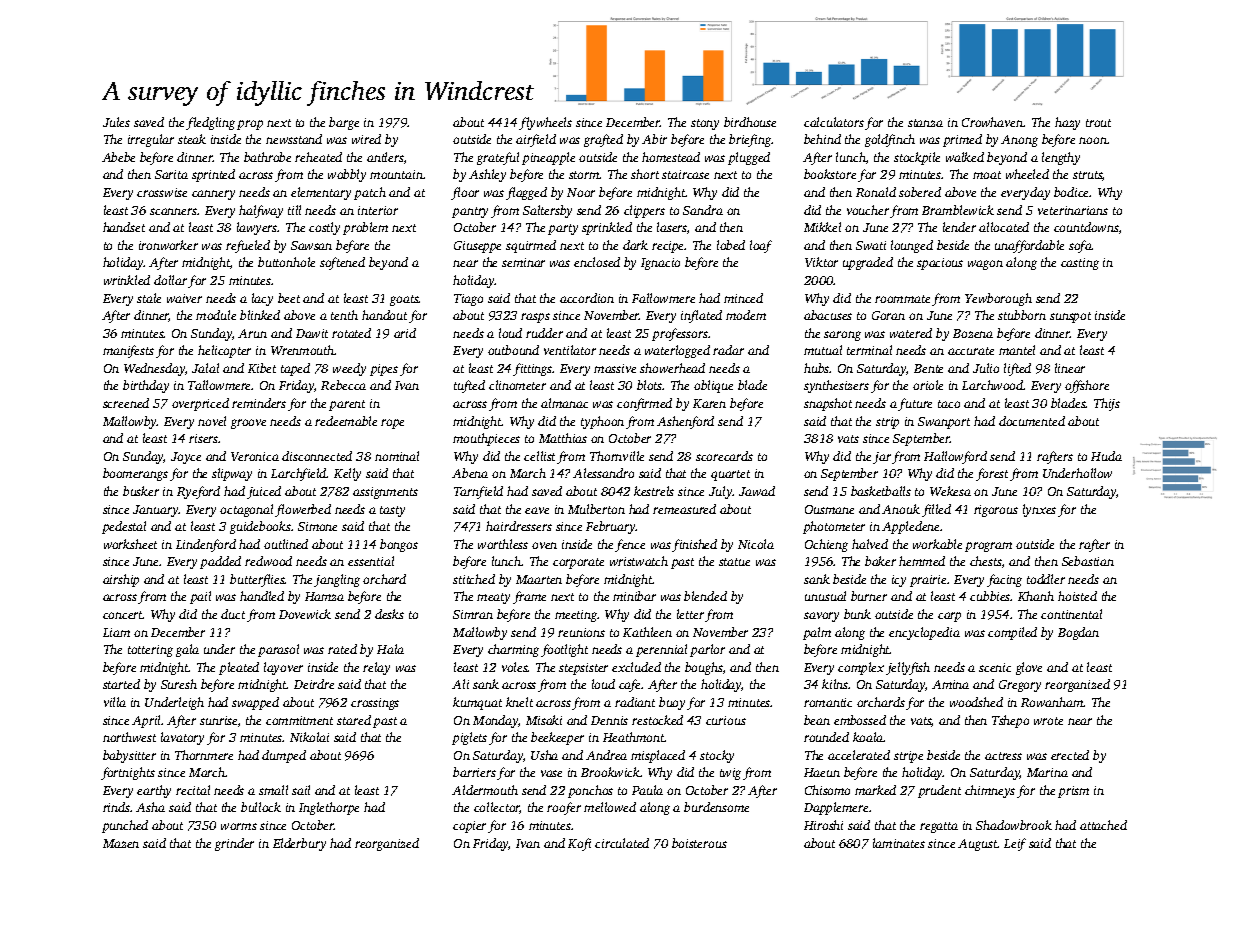  I want to click on Saltersby, so click(547, 211).
